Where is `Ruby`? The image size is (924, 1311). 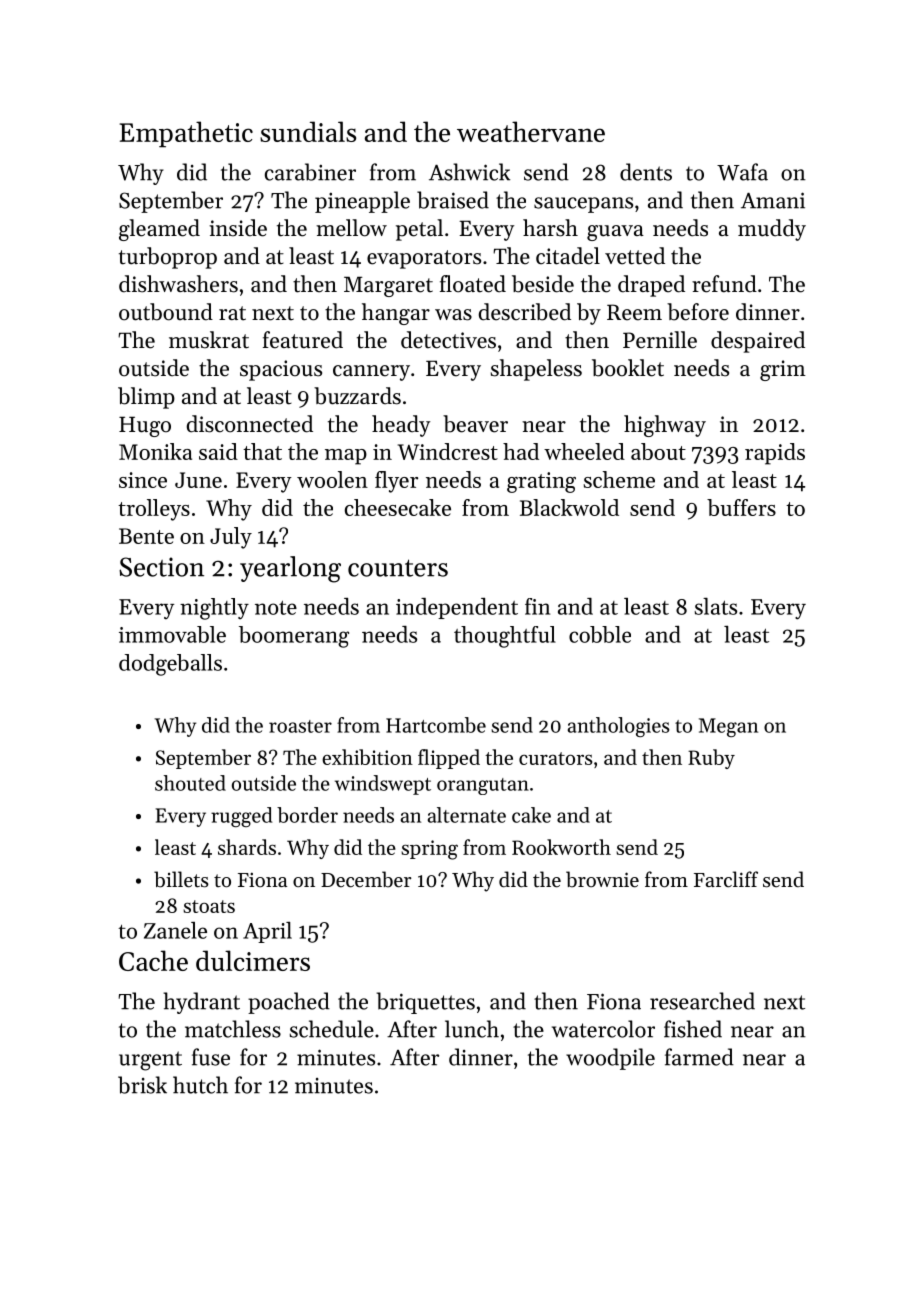 Ruby is located at coordinates (711, 759).
